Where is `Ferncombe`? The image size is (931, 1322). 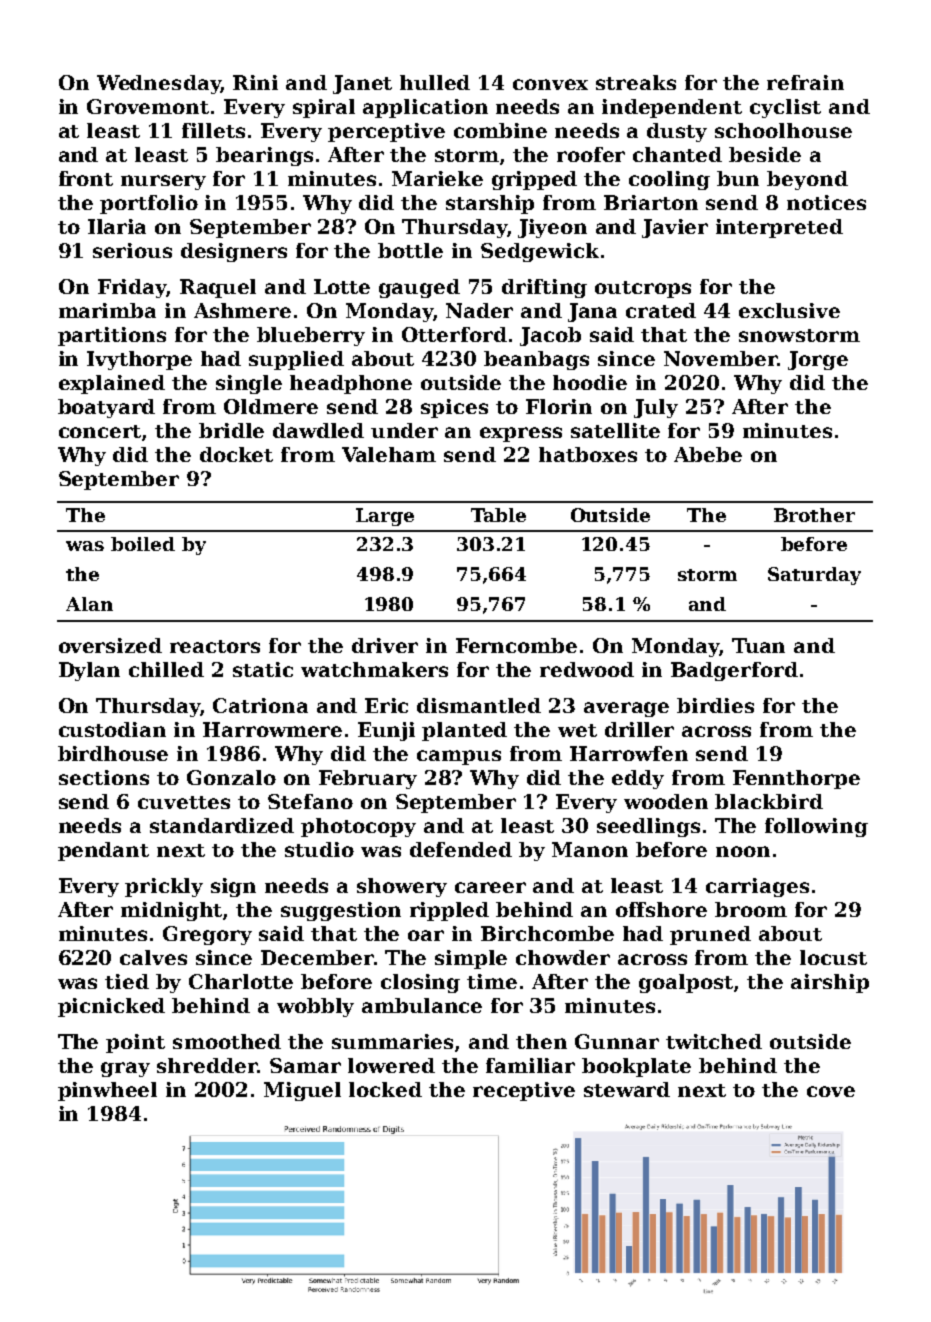
Ferncombe is located at coordinates (516, 645).
